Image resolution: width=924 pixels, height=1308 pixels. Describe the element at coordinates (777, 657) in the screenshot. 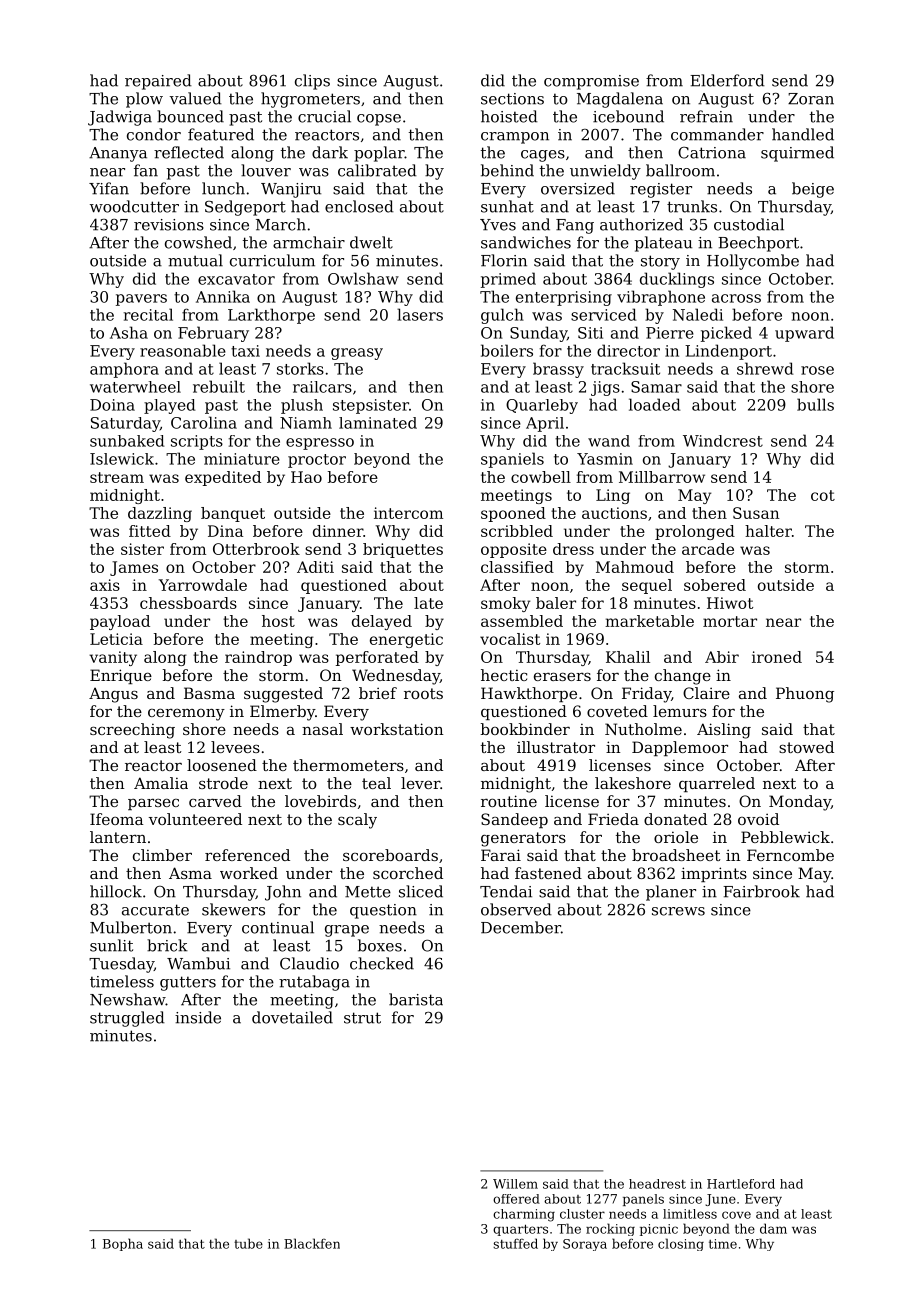

I see `ironed` at that location.
